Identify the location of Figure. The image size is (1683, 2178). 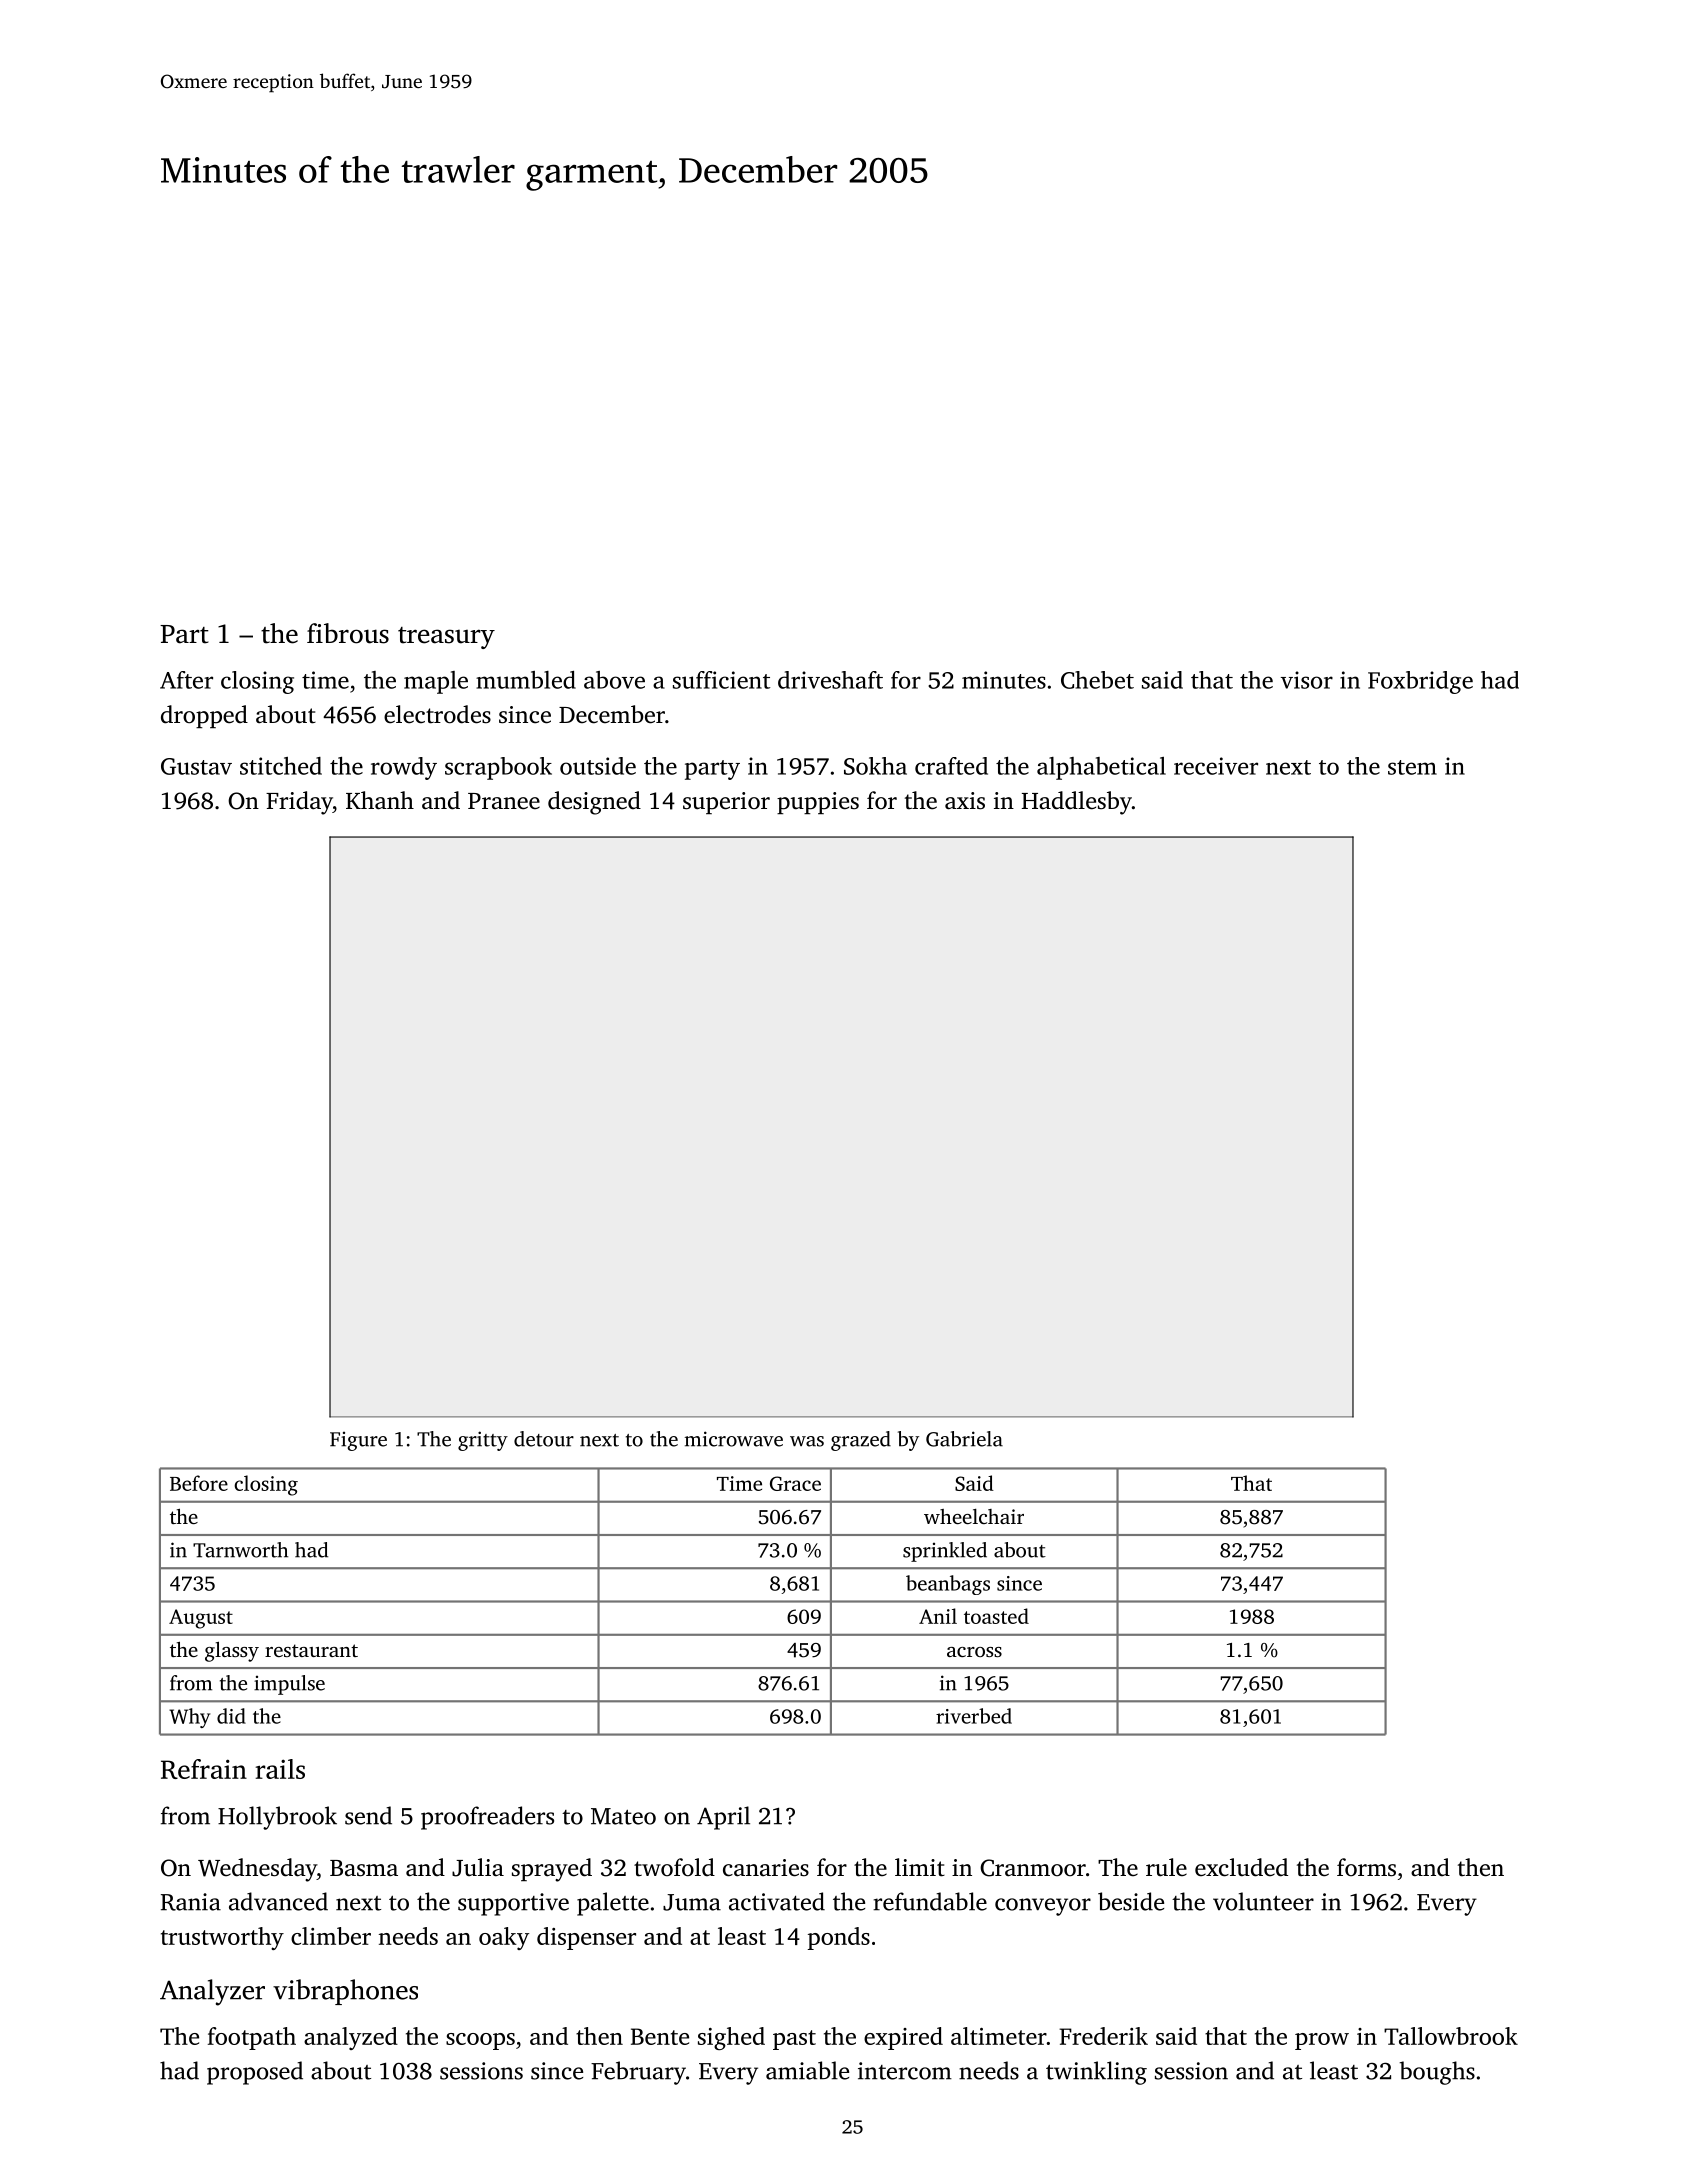
(358, 1441).
